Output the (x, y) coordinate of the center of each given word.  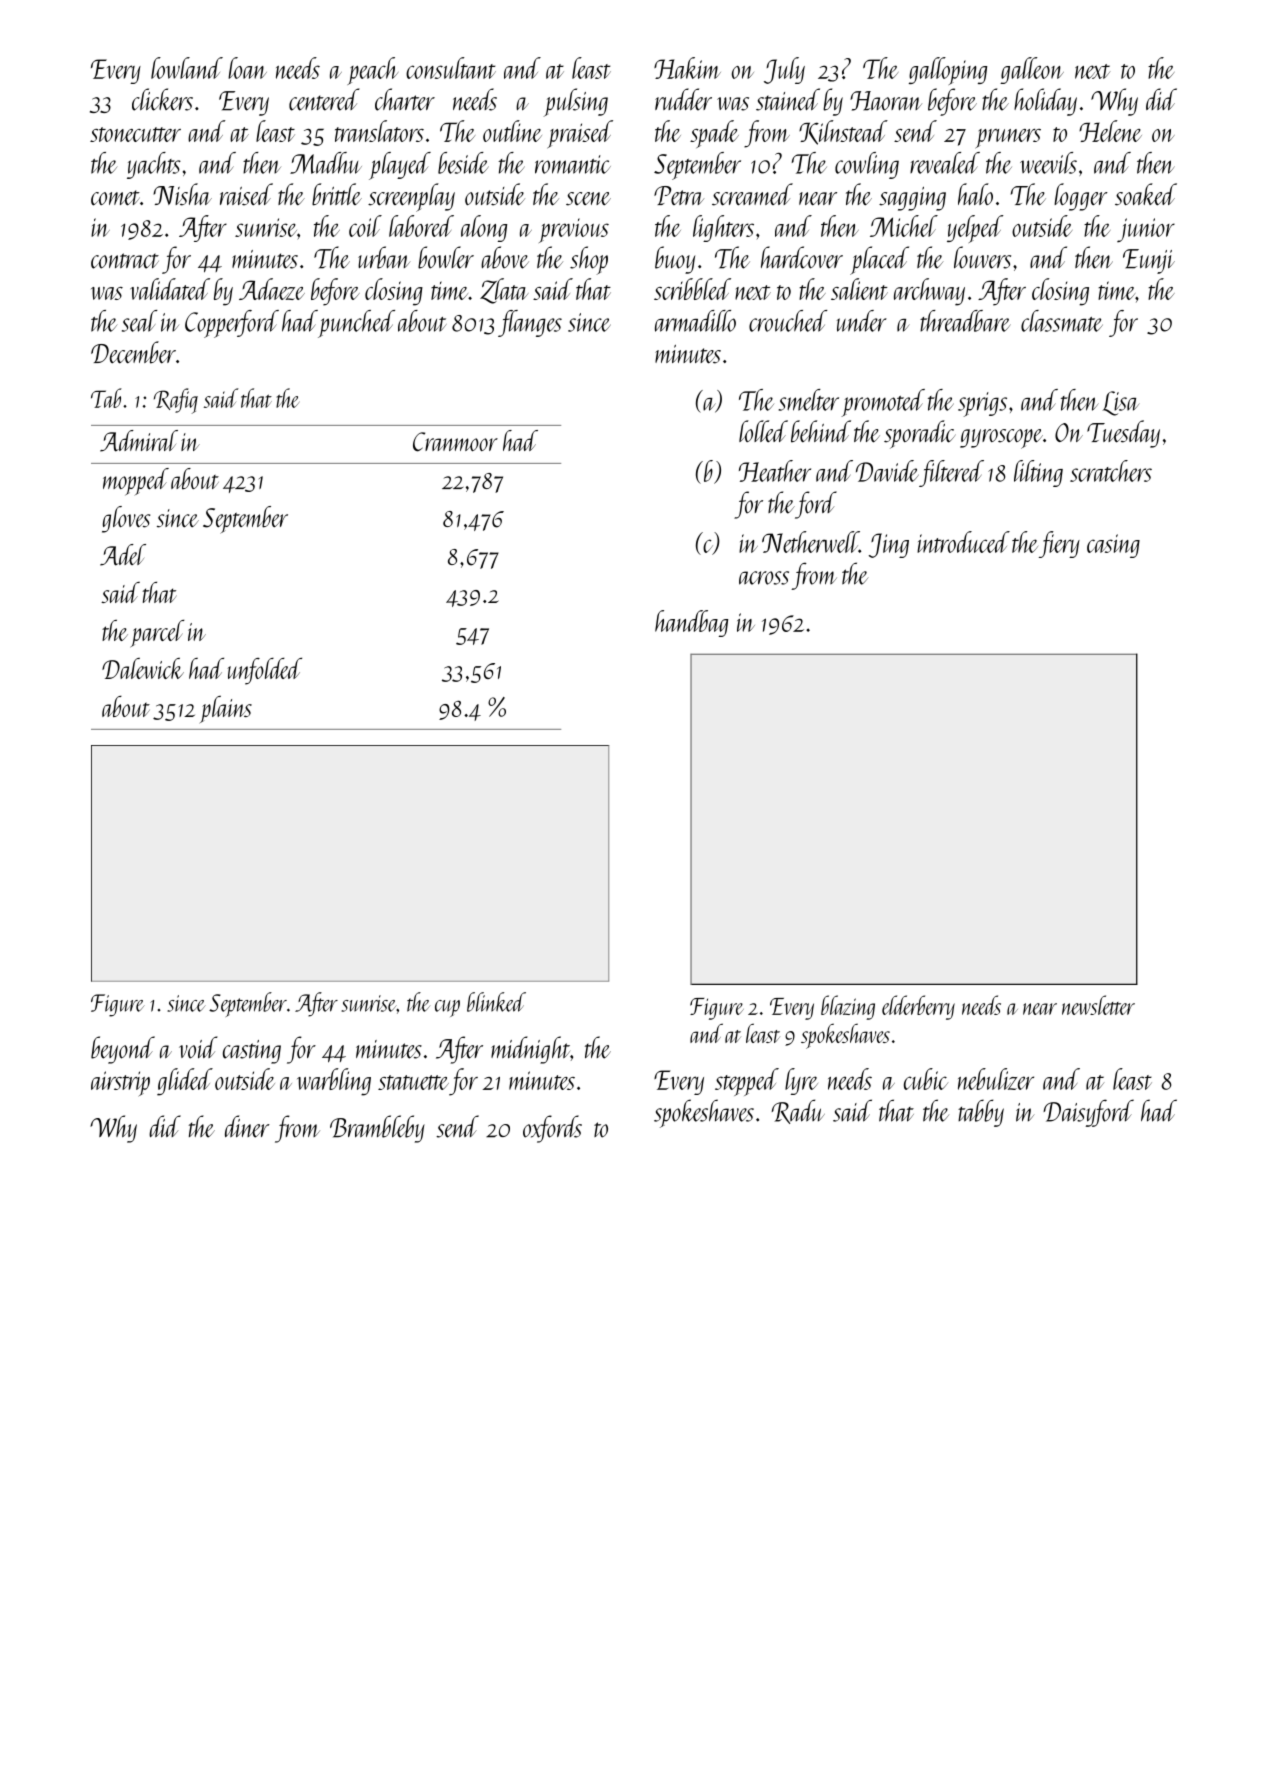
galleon (1032, 70)
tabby (981, 1113)
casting (252, 1052)
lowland (187, 68)
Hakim (687, 68)
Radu (798, 1111)
